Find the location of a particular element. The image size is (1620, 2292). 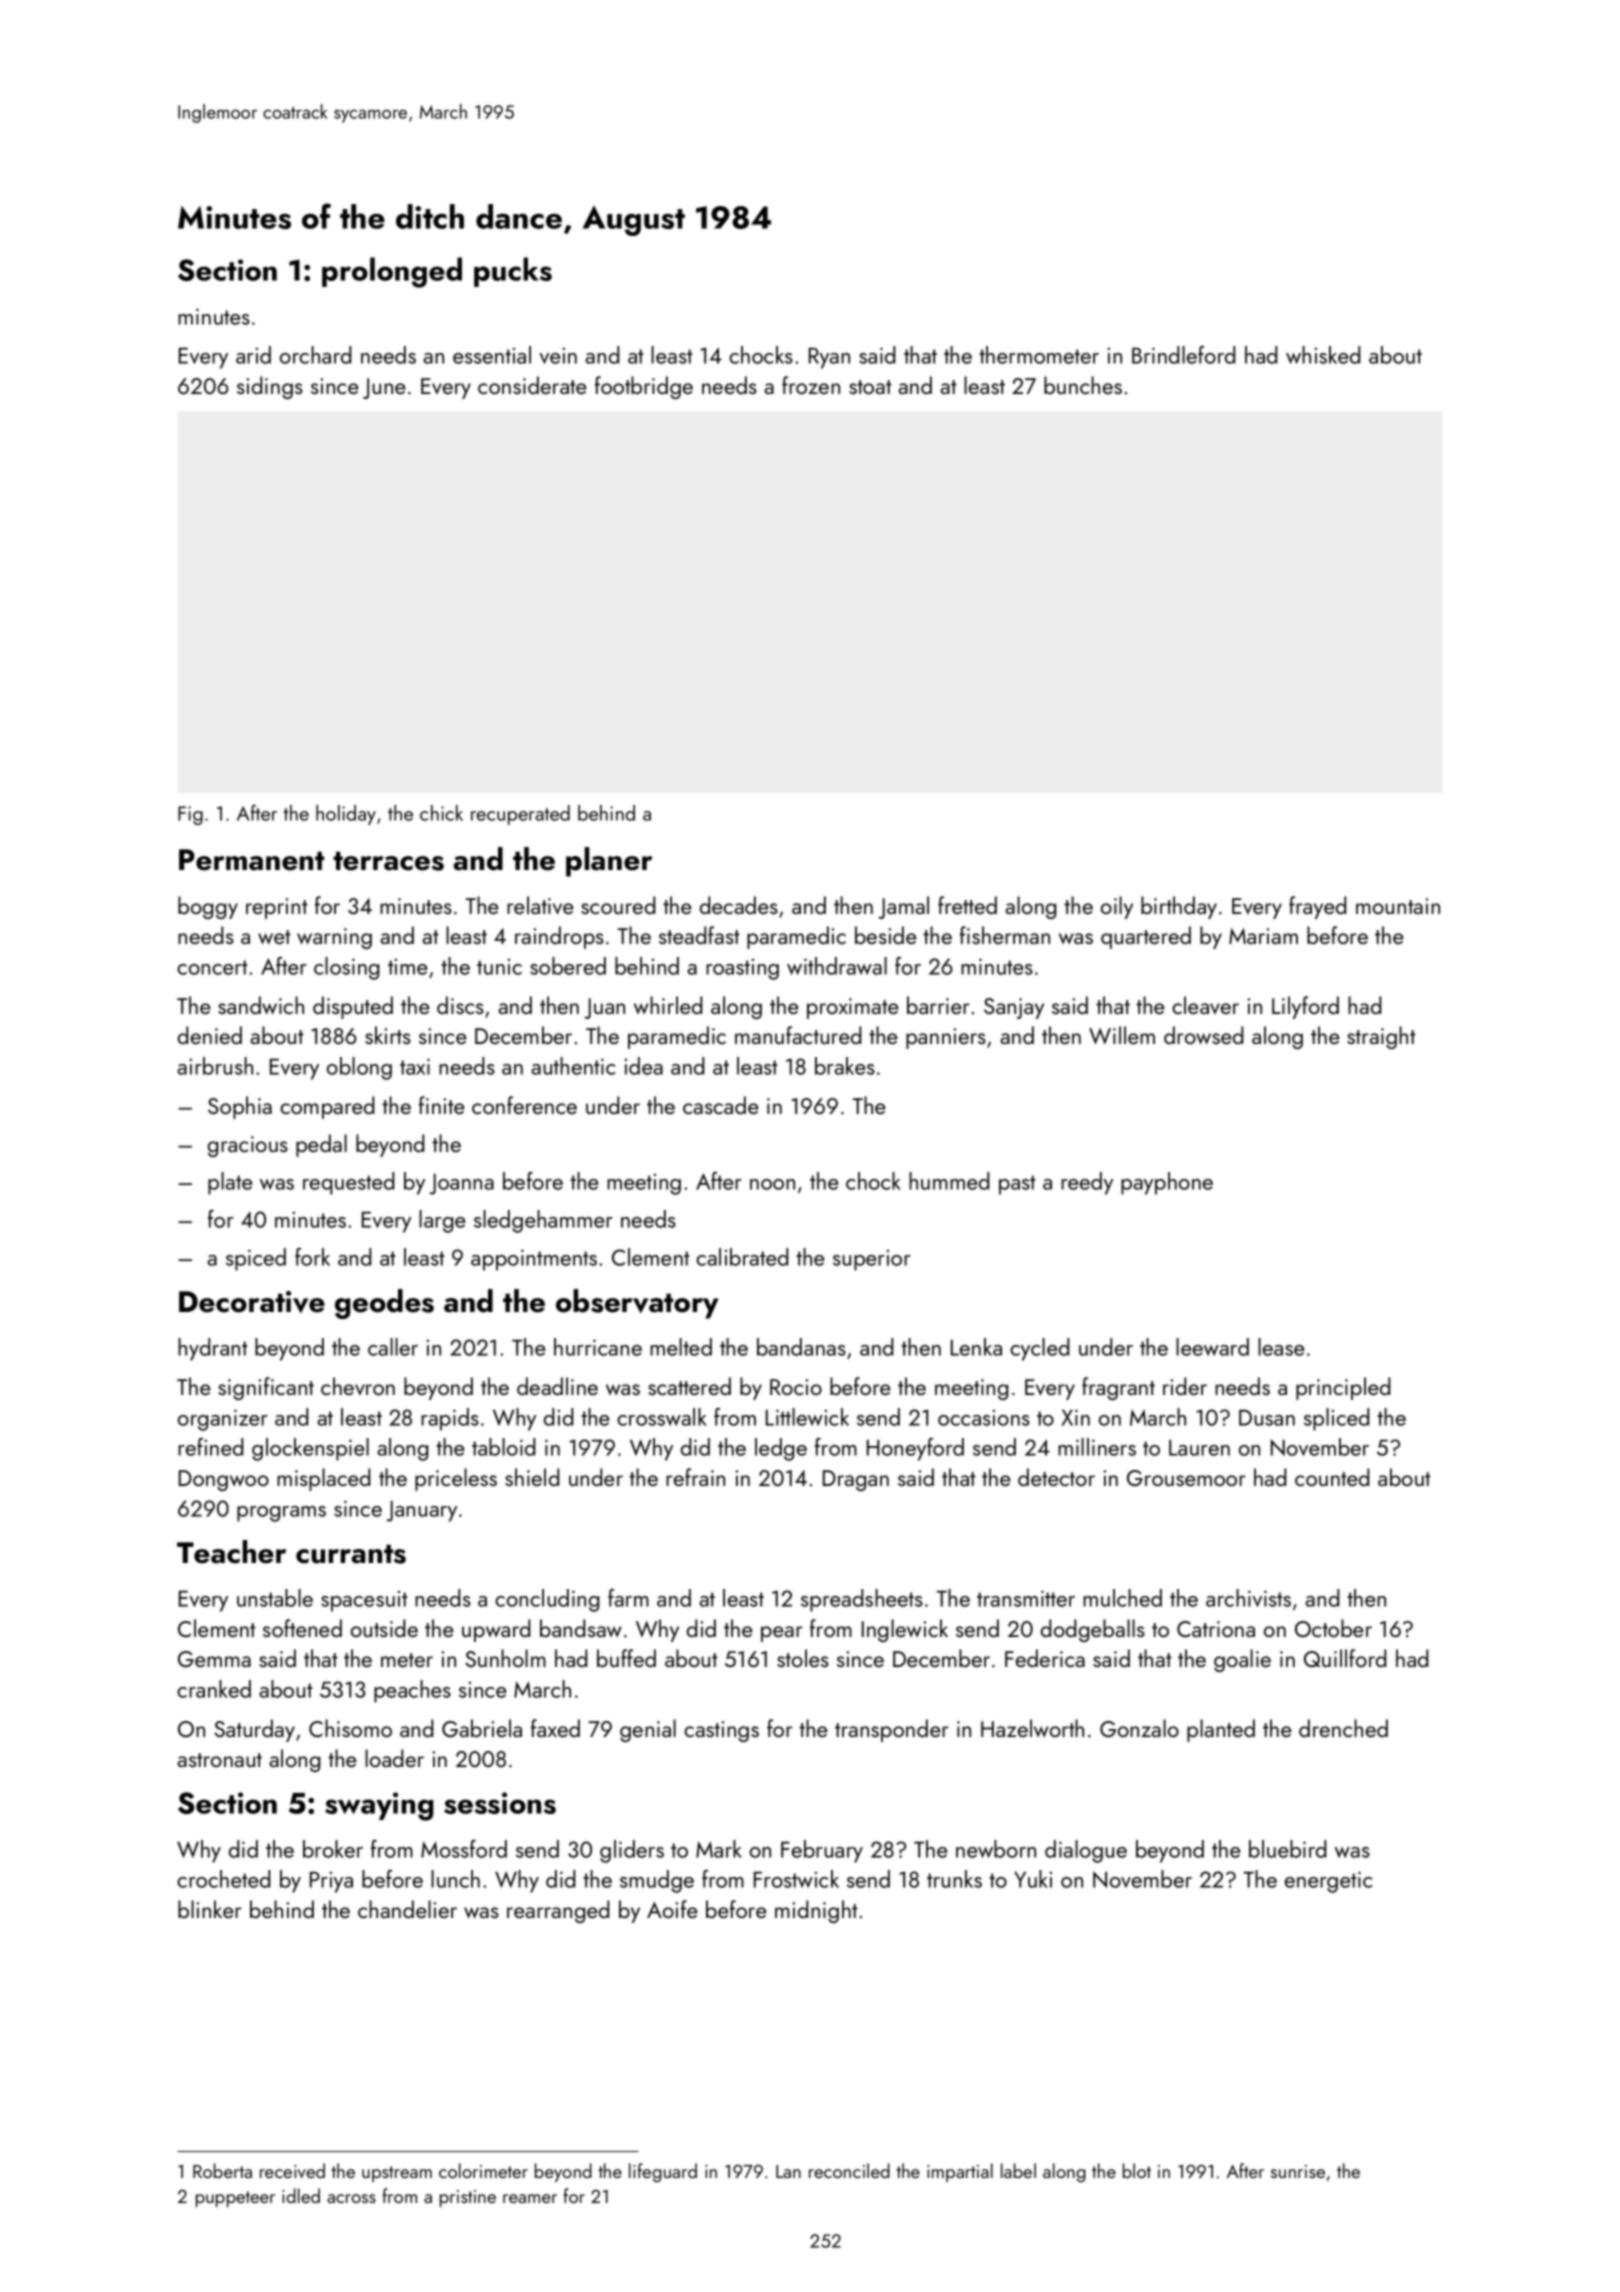

drowsed is located at coordinates (1203, 1035).
